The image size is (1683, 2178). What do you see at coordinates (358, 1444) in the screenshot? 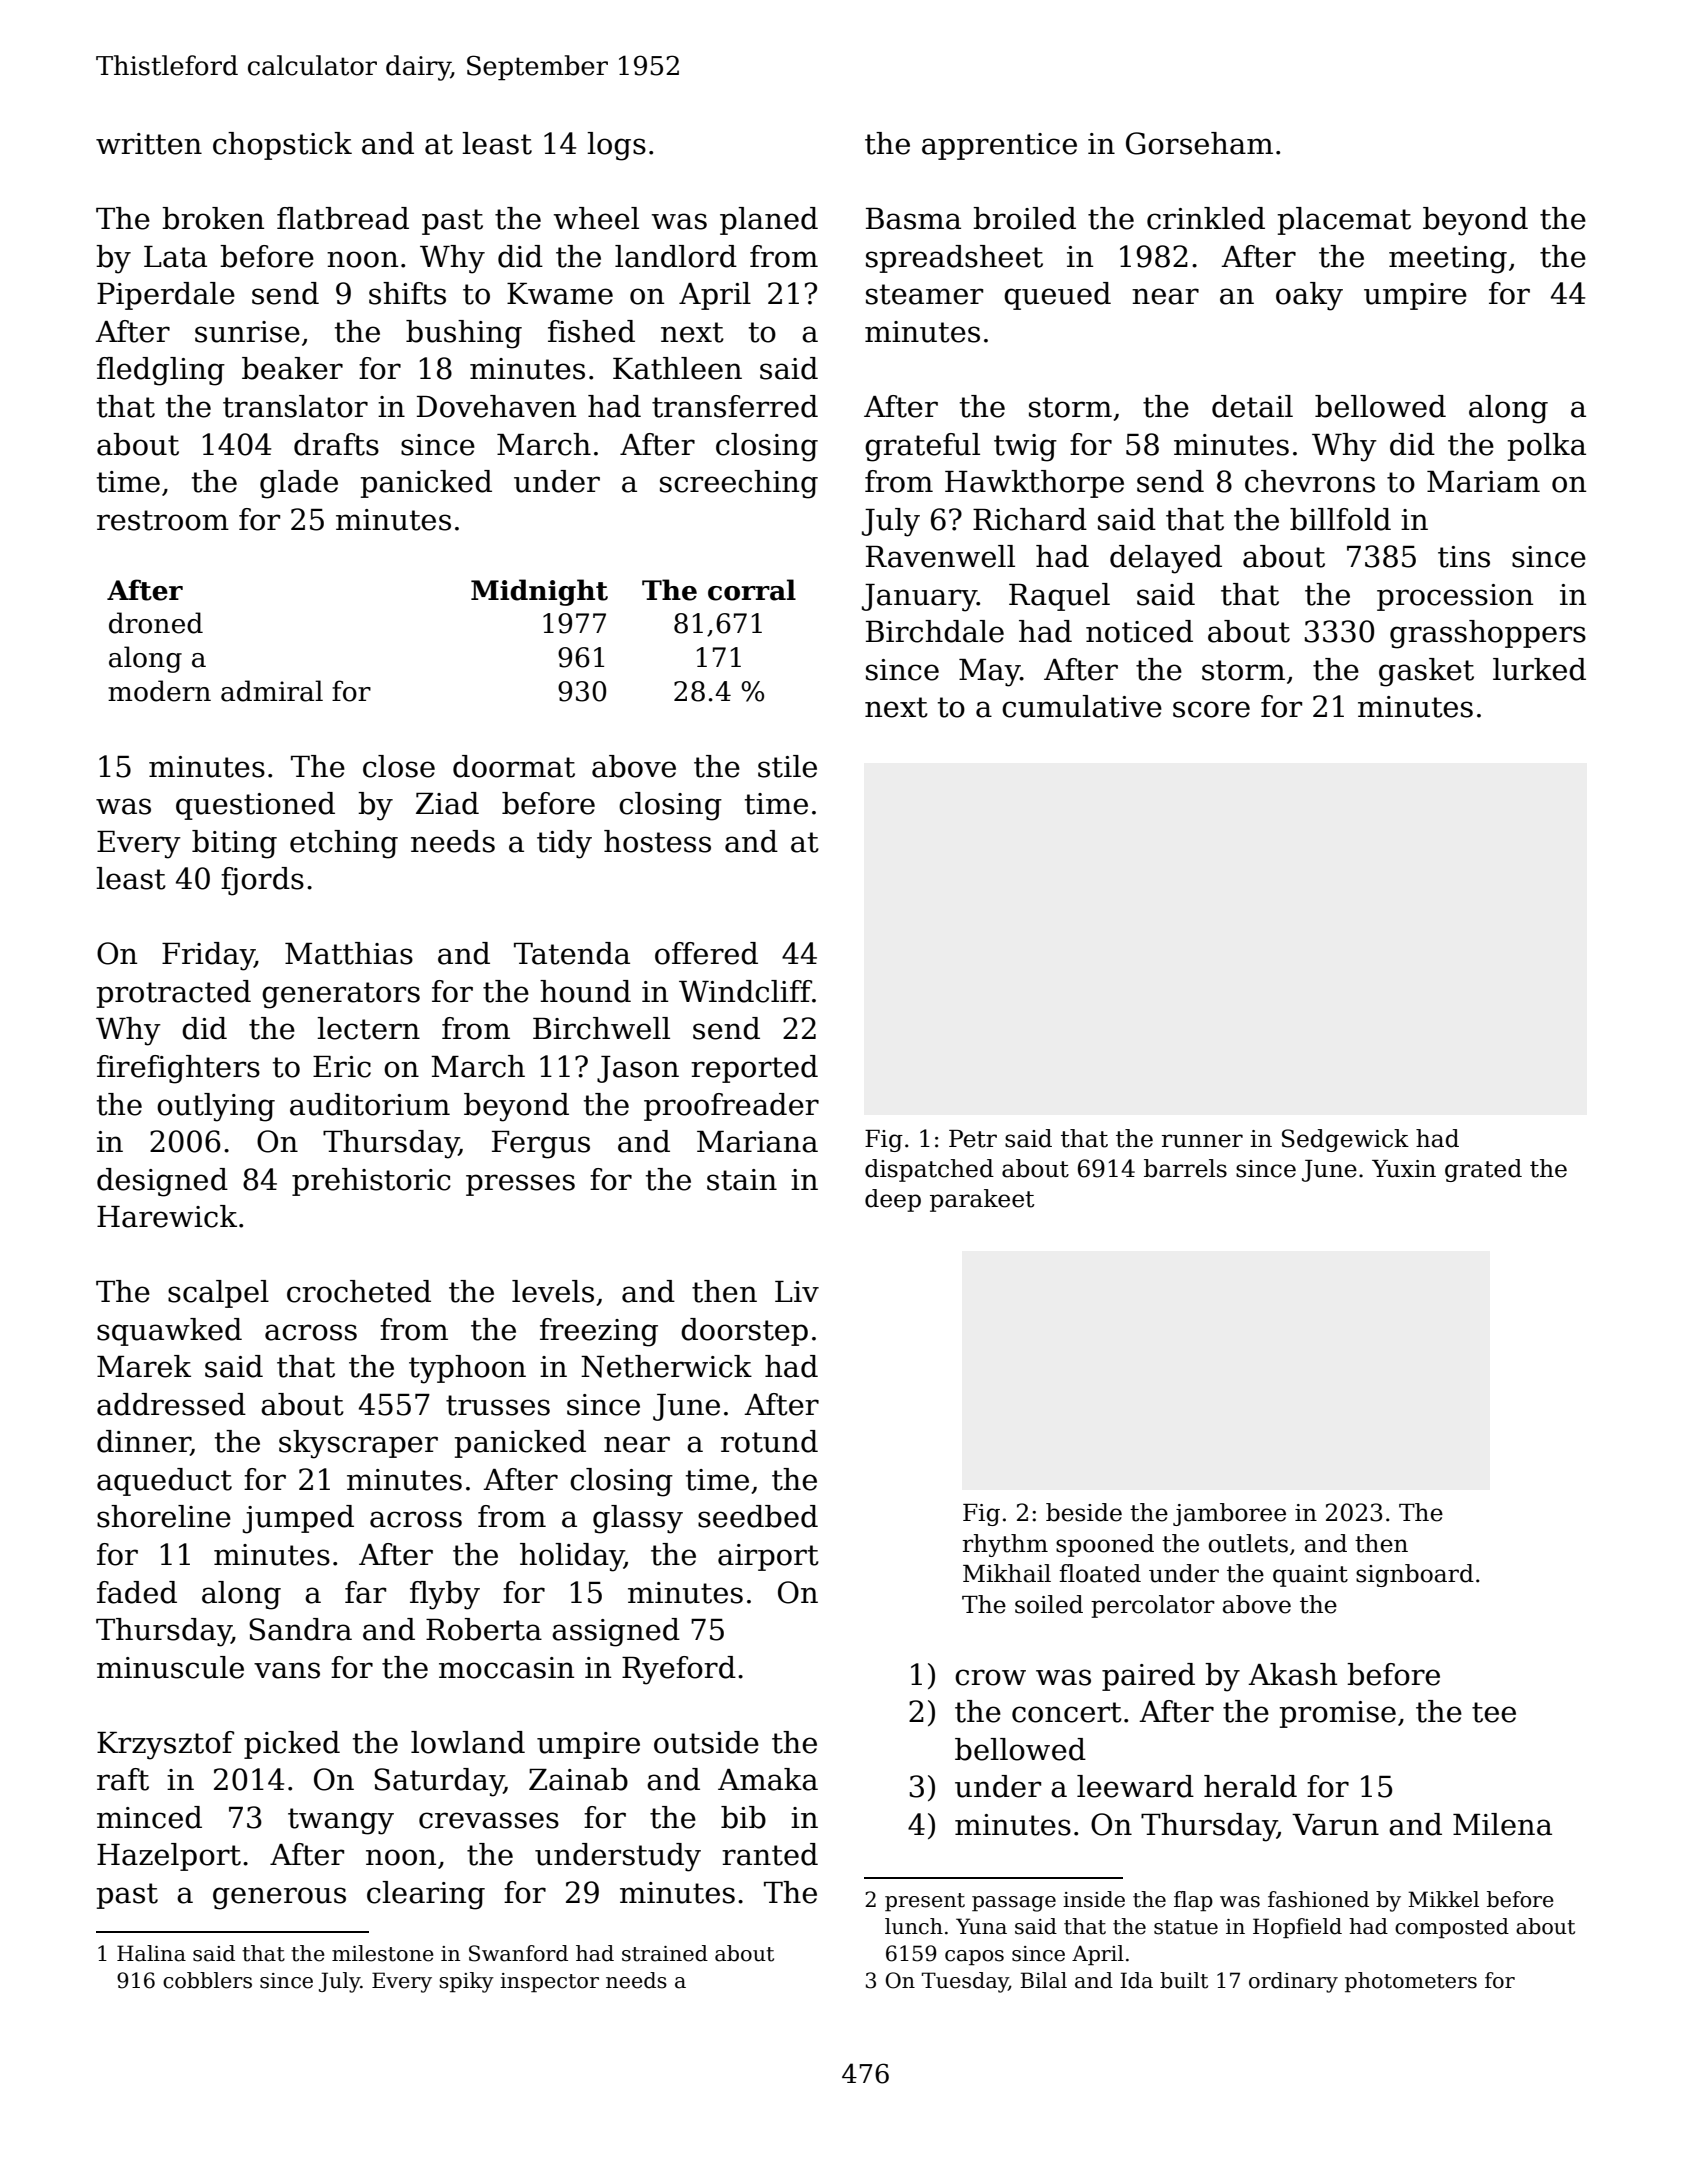
I see `skyscraper` at bounding box center [358, 1444].
